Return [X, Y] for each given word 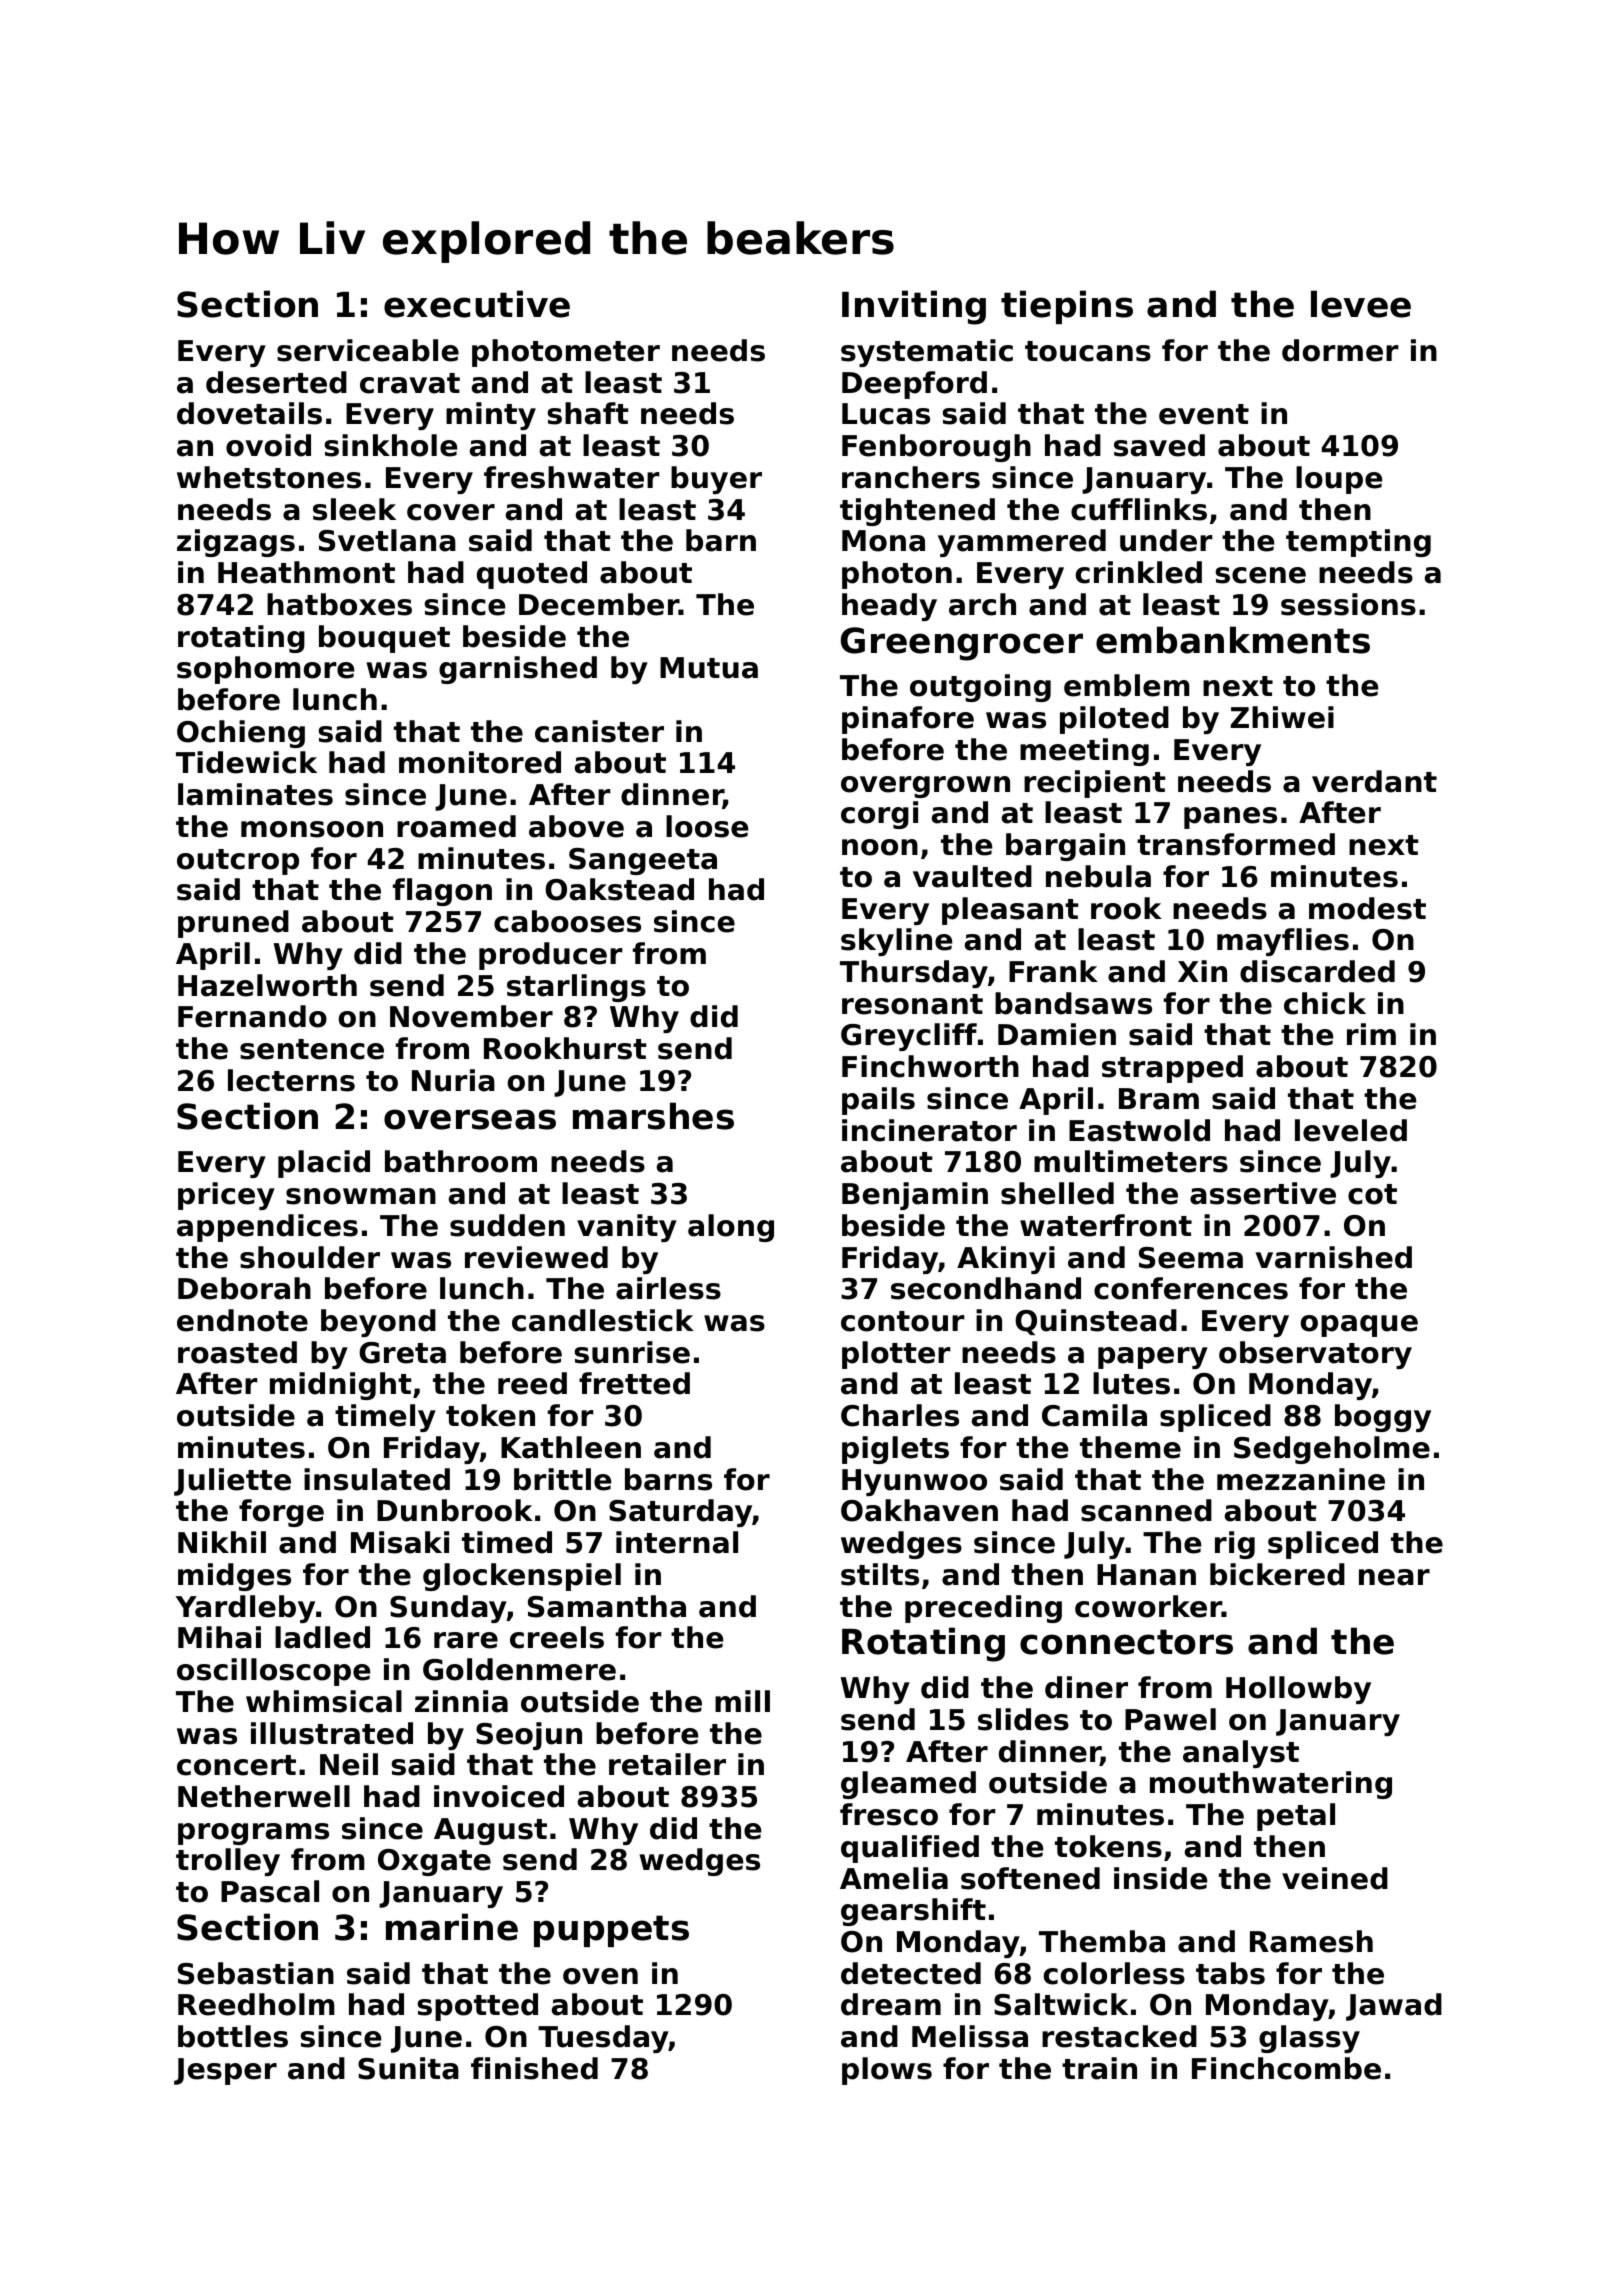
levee [1361, 304]
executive [477, 304]
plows [887, 2071]
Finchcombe [1286, 2068]
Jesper [225, 2071]
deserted [276, 382]
